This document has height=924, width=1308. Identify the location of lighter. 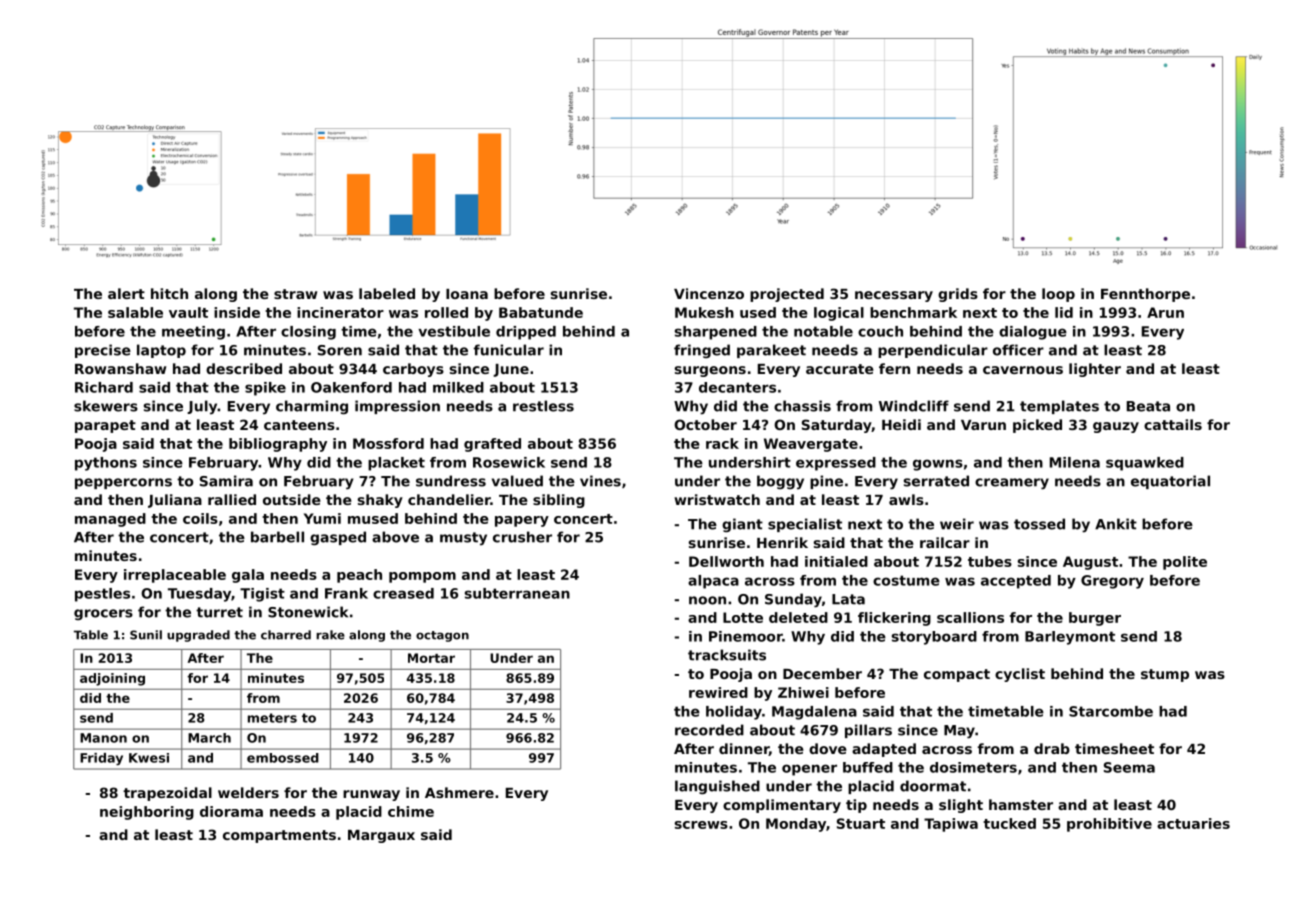
(1095, 370).
